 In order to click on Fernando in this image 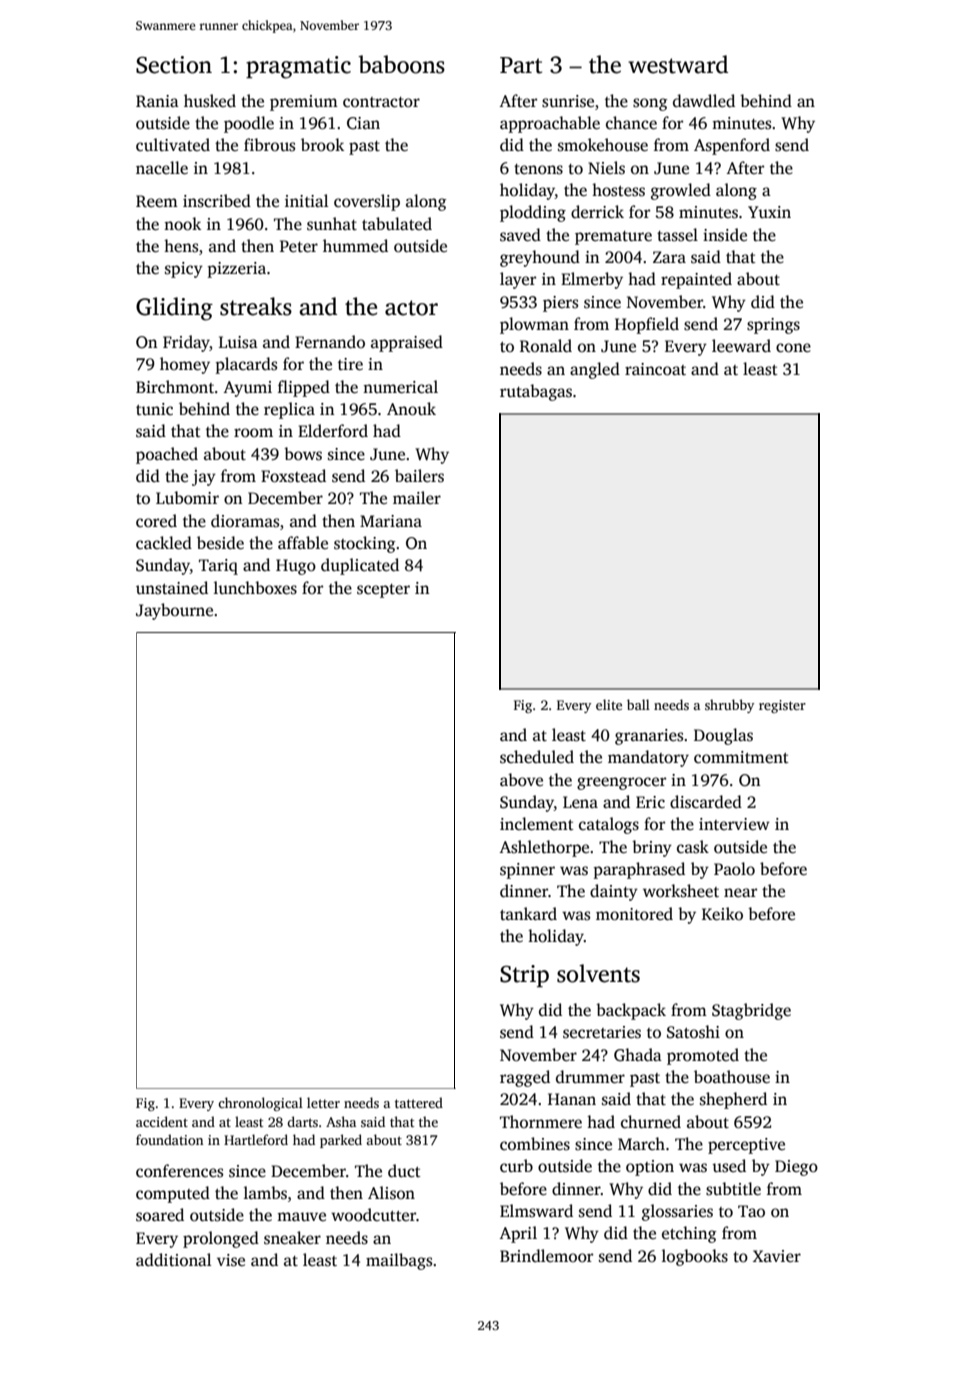, I will do `click(330, 342)`.
